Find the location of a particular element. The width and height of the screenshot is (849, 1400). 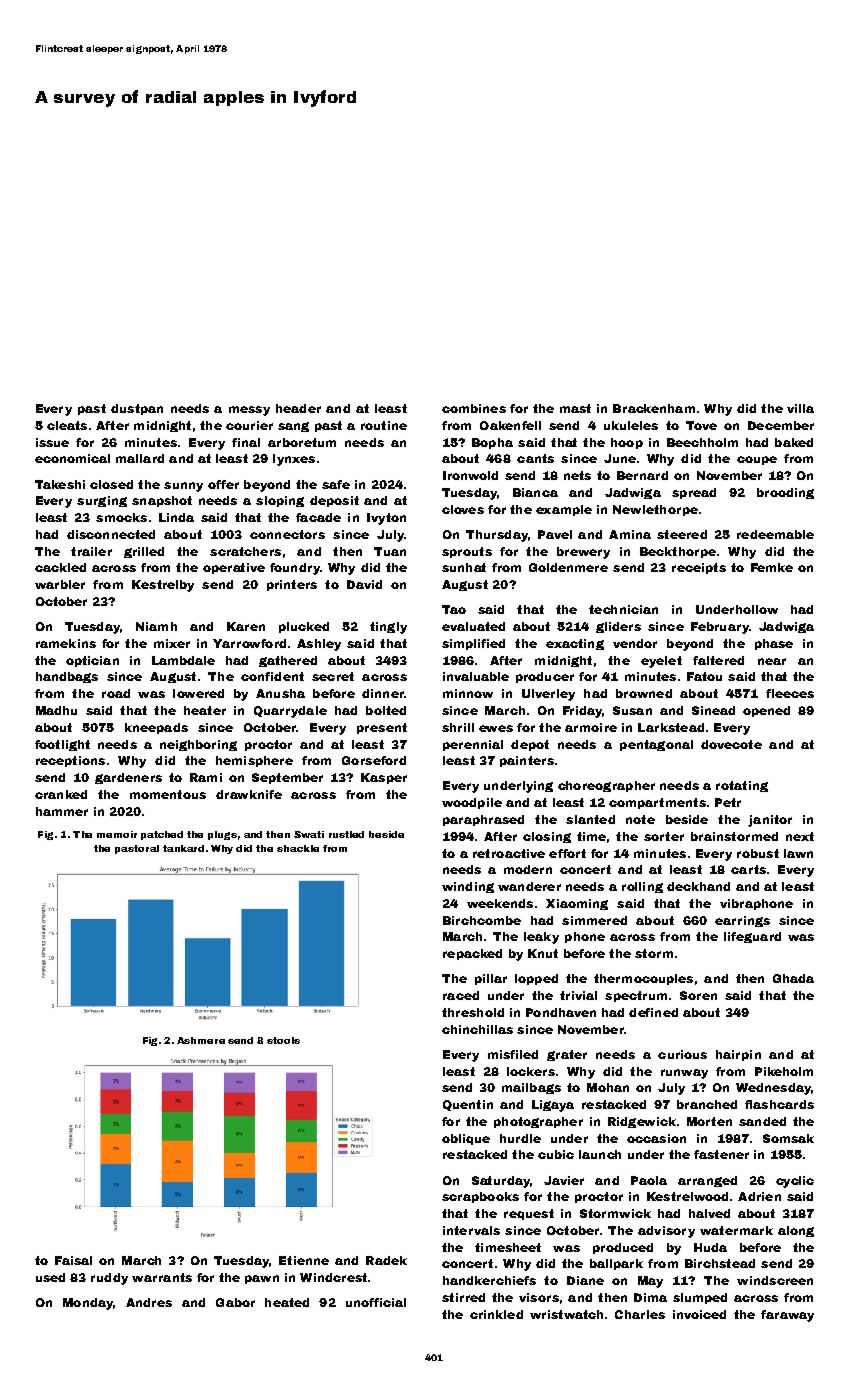

facade is located at coordinates (318, 517).
